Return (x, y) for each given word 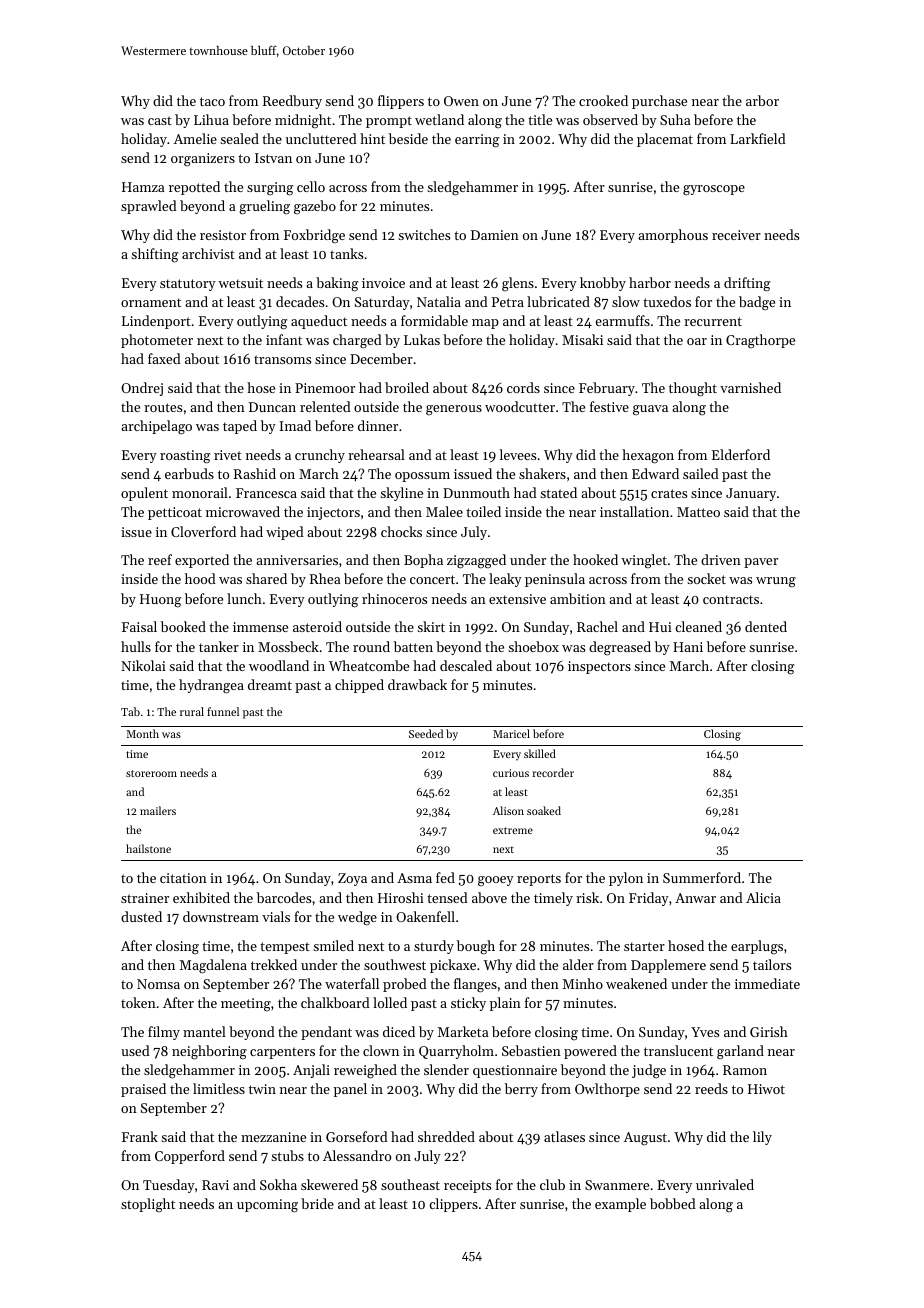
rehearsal (376, 454)
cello (311, 186)
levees (518, 454)
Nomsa (158, 984)
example (620, 1205)
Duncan (272, 407)
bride (317, 1203)
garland (740, 1052)
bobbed (673, 1203)
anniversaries (297, 560)
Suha (675, 119)
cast (160, 120)
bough (476, 947)
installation (634, 511)
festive (609, 406)
